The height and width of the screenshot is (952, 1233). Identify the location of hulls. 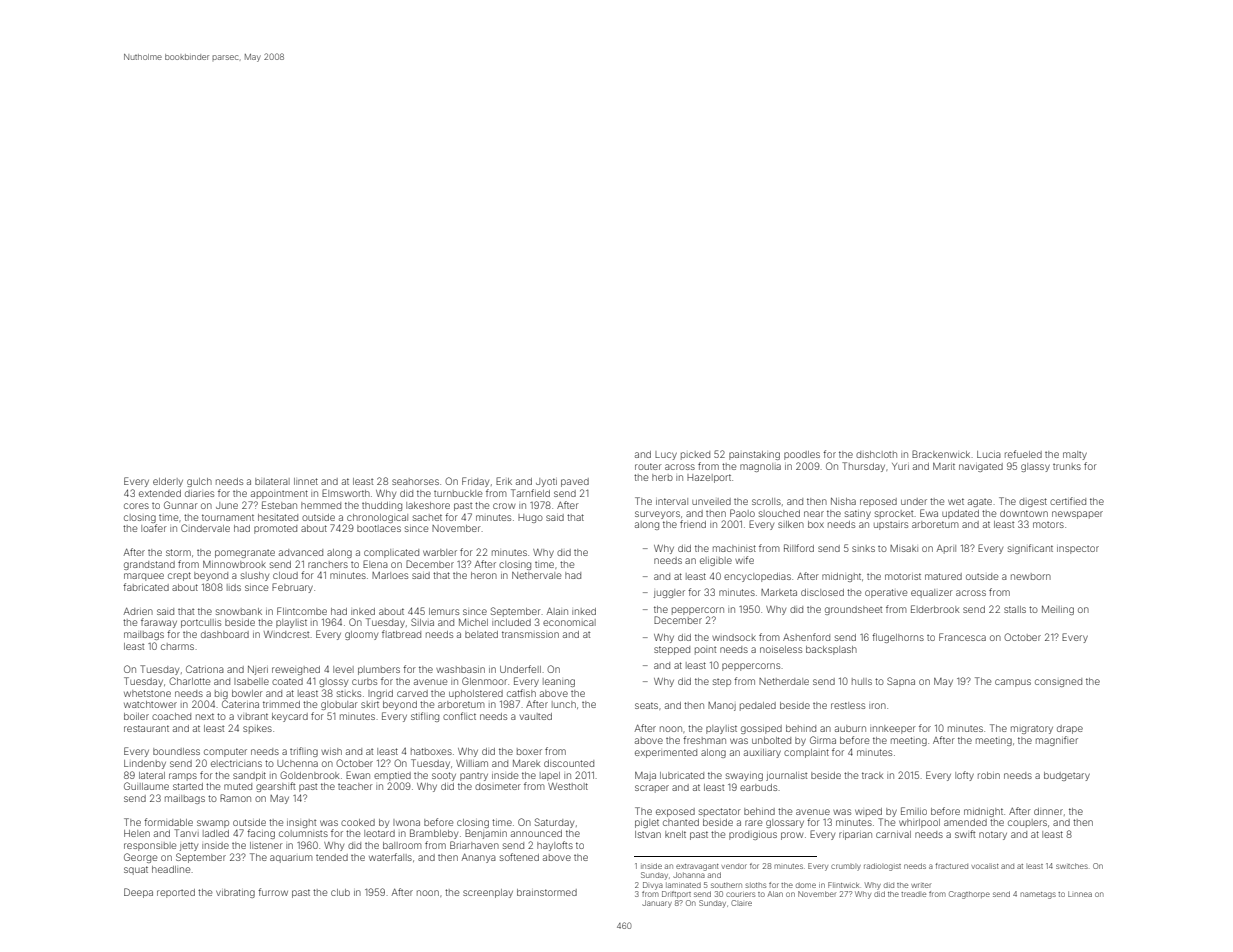
(862, 681).
